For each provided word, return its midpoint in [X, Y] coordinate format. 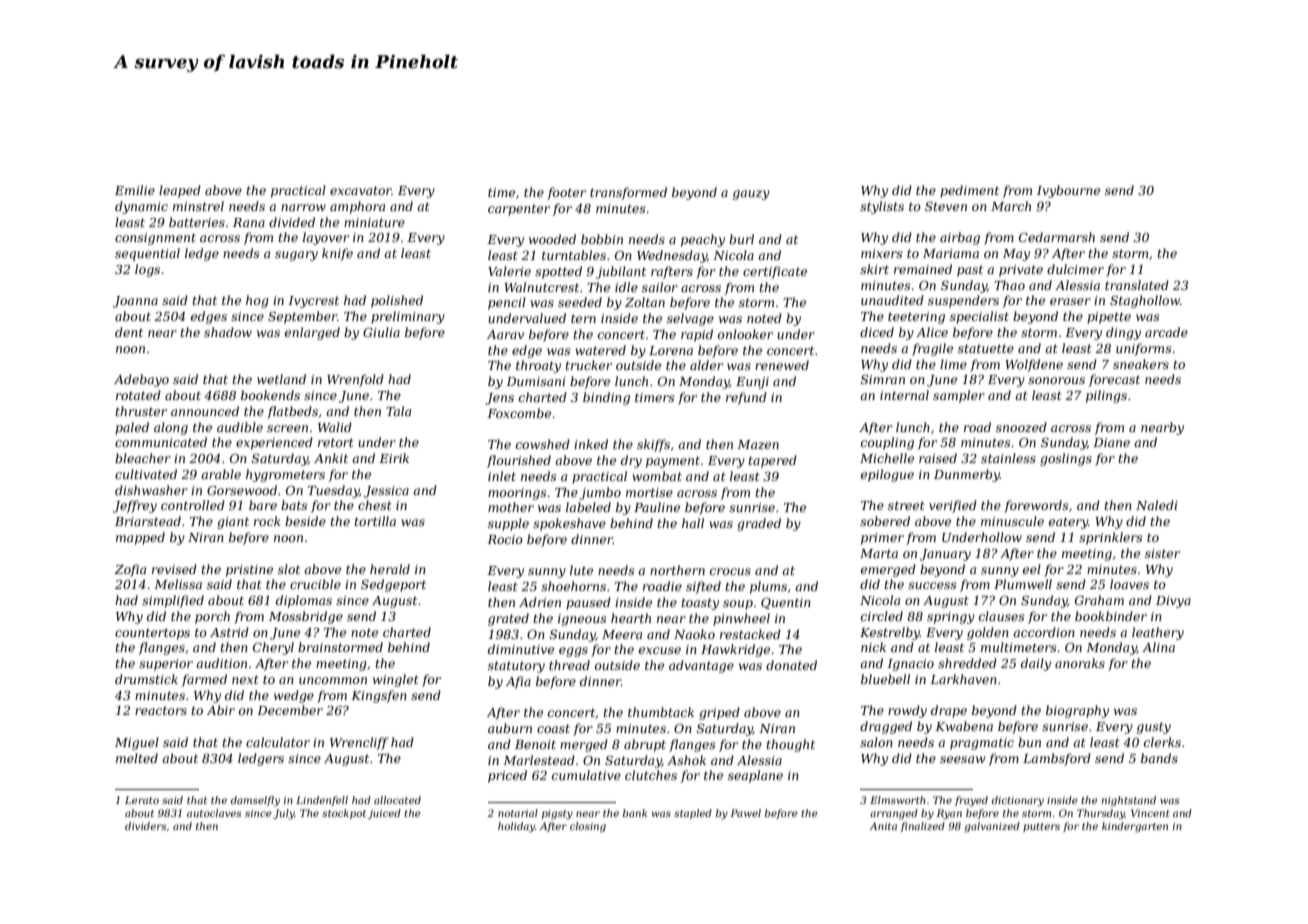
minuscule [1012, 521]
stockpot [344, 814]
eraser [1070, 301]
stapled [693, 814]
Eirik [394, 458]
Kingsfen [379, 696]
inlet [502, 476]
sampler [959, 396]
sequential [147, 254]
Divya [1173, 602]
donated [791, 665]
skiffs [653, 445]
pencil [507, 303]
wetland [281, 379]
